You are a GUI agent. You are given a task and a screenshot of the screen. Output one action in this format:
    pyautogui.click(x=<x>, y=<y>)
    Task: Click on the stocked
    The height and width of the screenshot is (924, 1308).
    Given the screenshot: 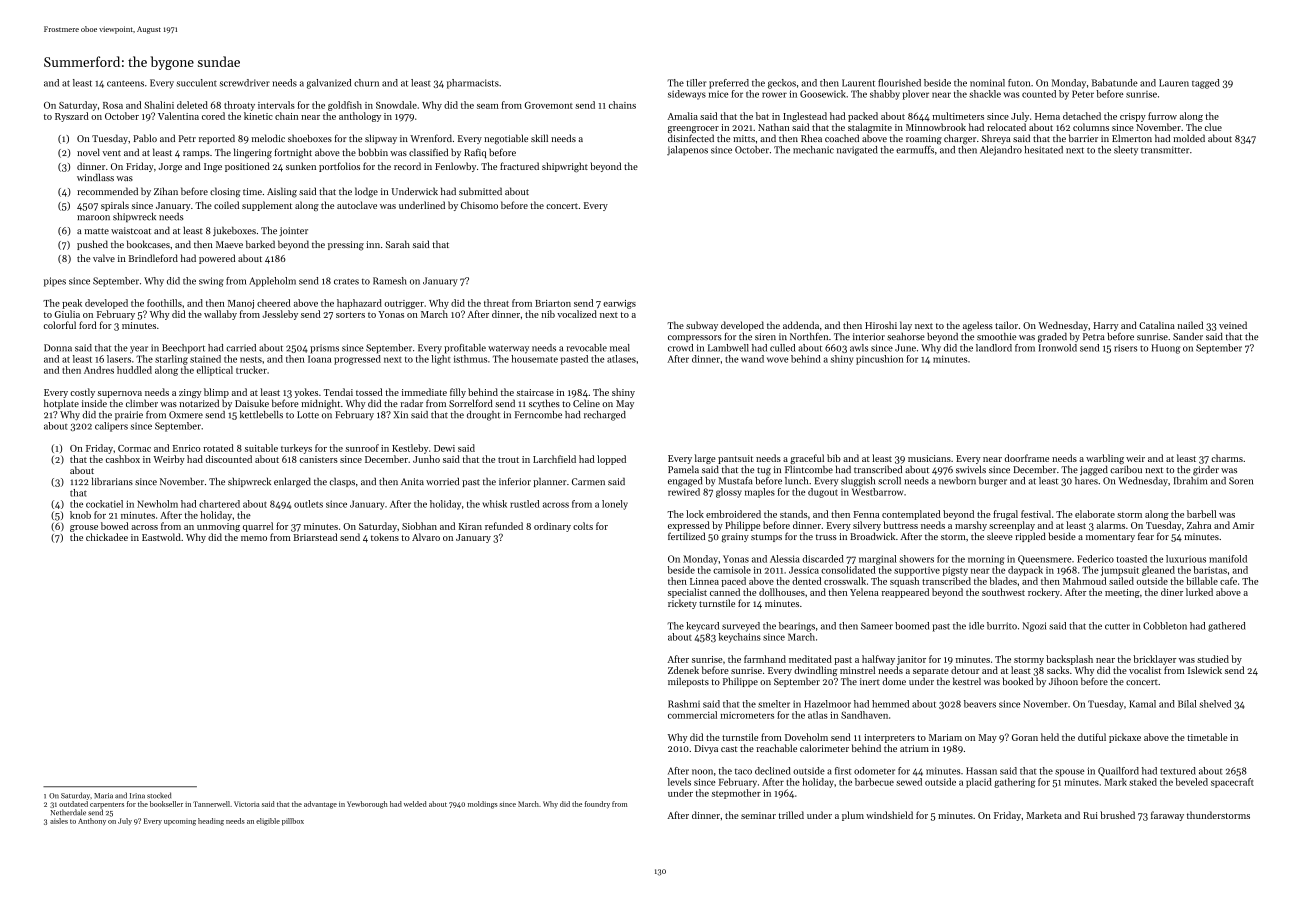 What is the action you would take?
    pyautogui.click(x=159, y=795)
